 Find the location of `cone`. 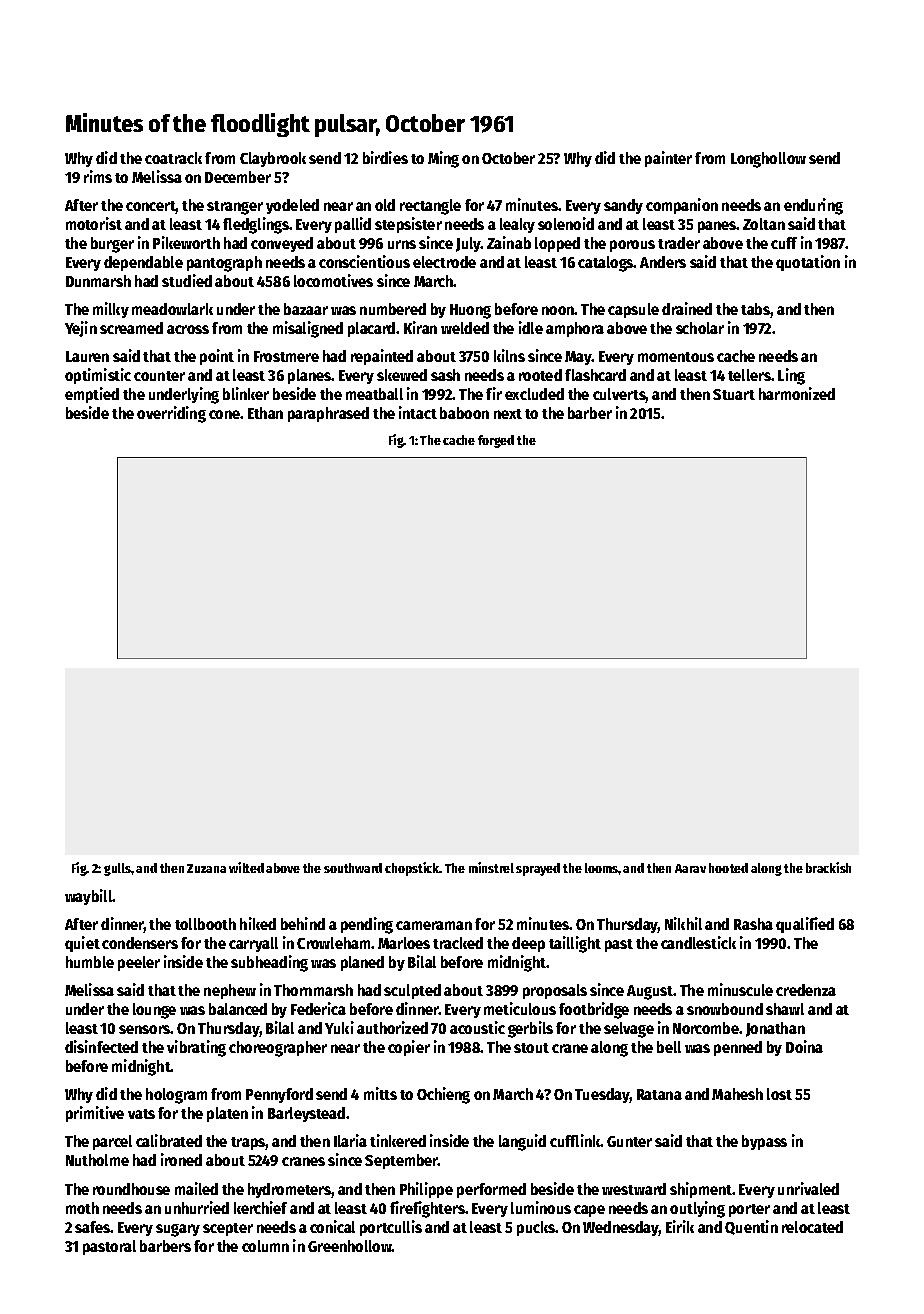

cone is located at coordinates (224, 414).
